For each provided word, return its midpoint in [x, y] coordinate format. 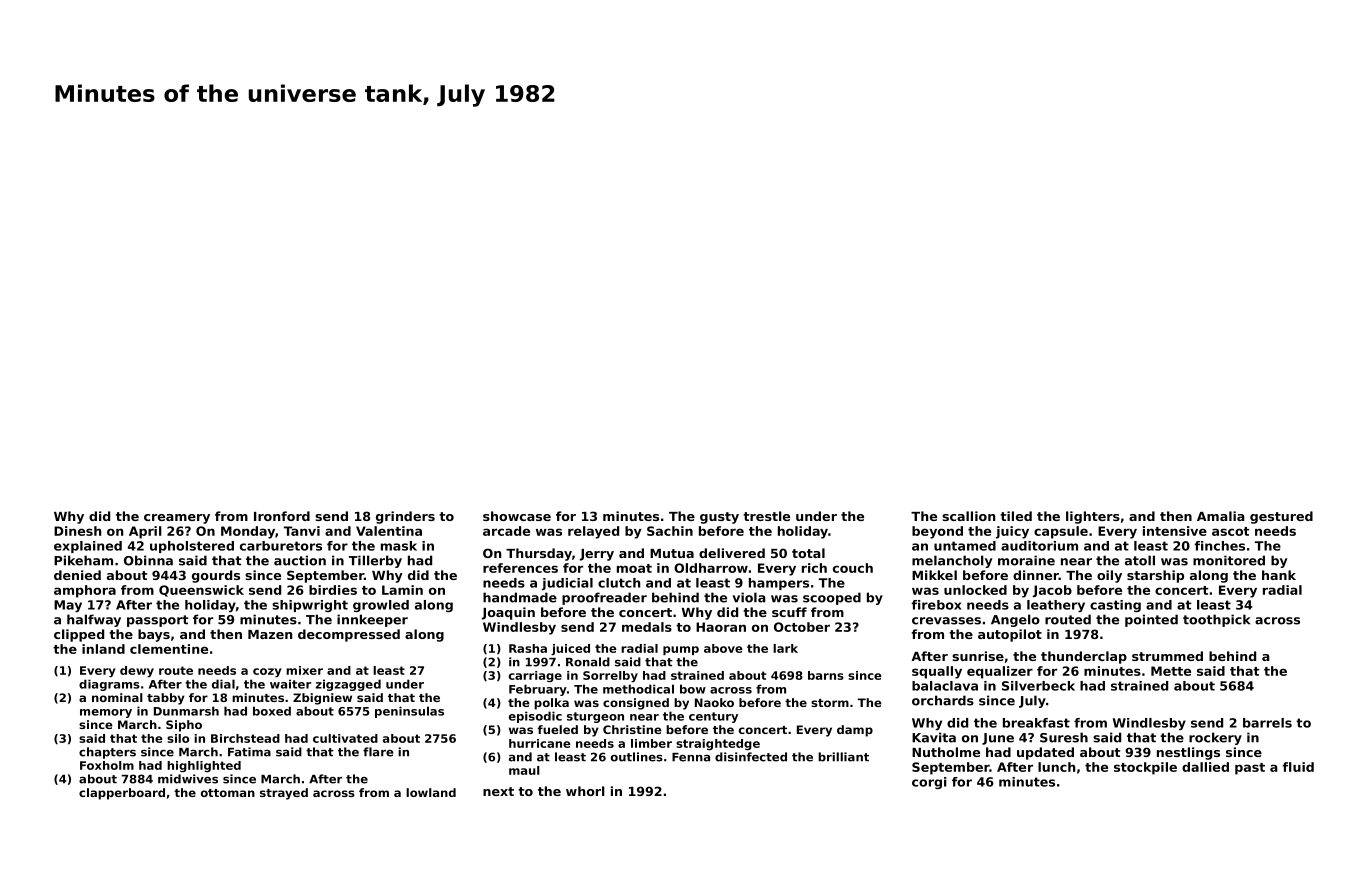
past [1250, 769]
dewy [137, 672]
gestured [1281, 517]
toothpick [1216, 620]
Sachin [670, 531]
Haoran [721, 627]
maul [524, 770]
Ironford [282, 516]
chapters [107, 753]
